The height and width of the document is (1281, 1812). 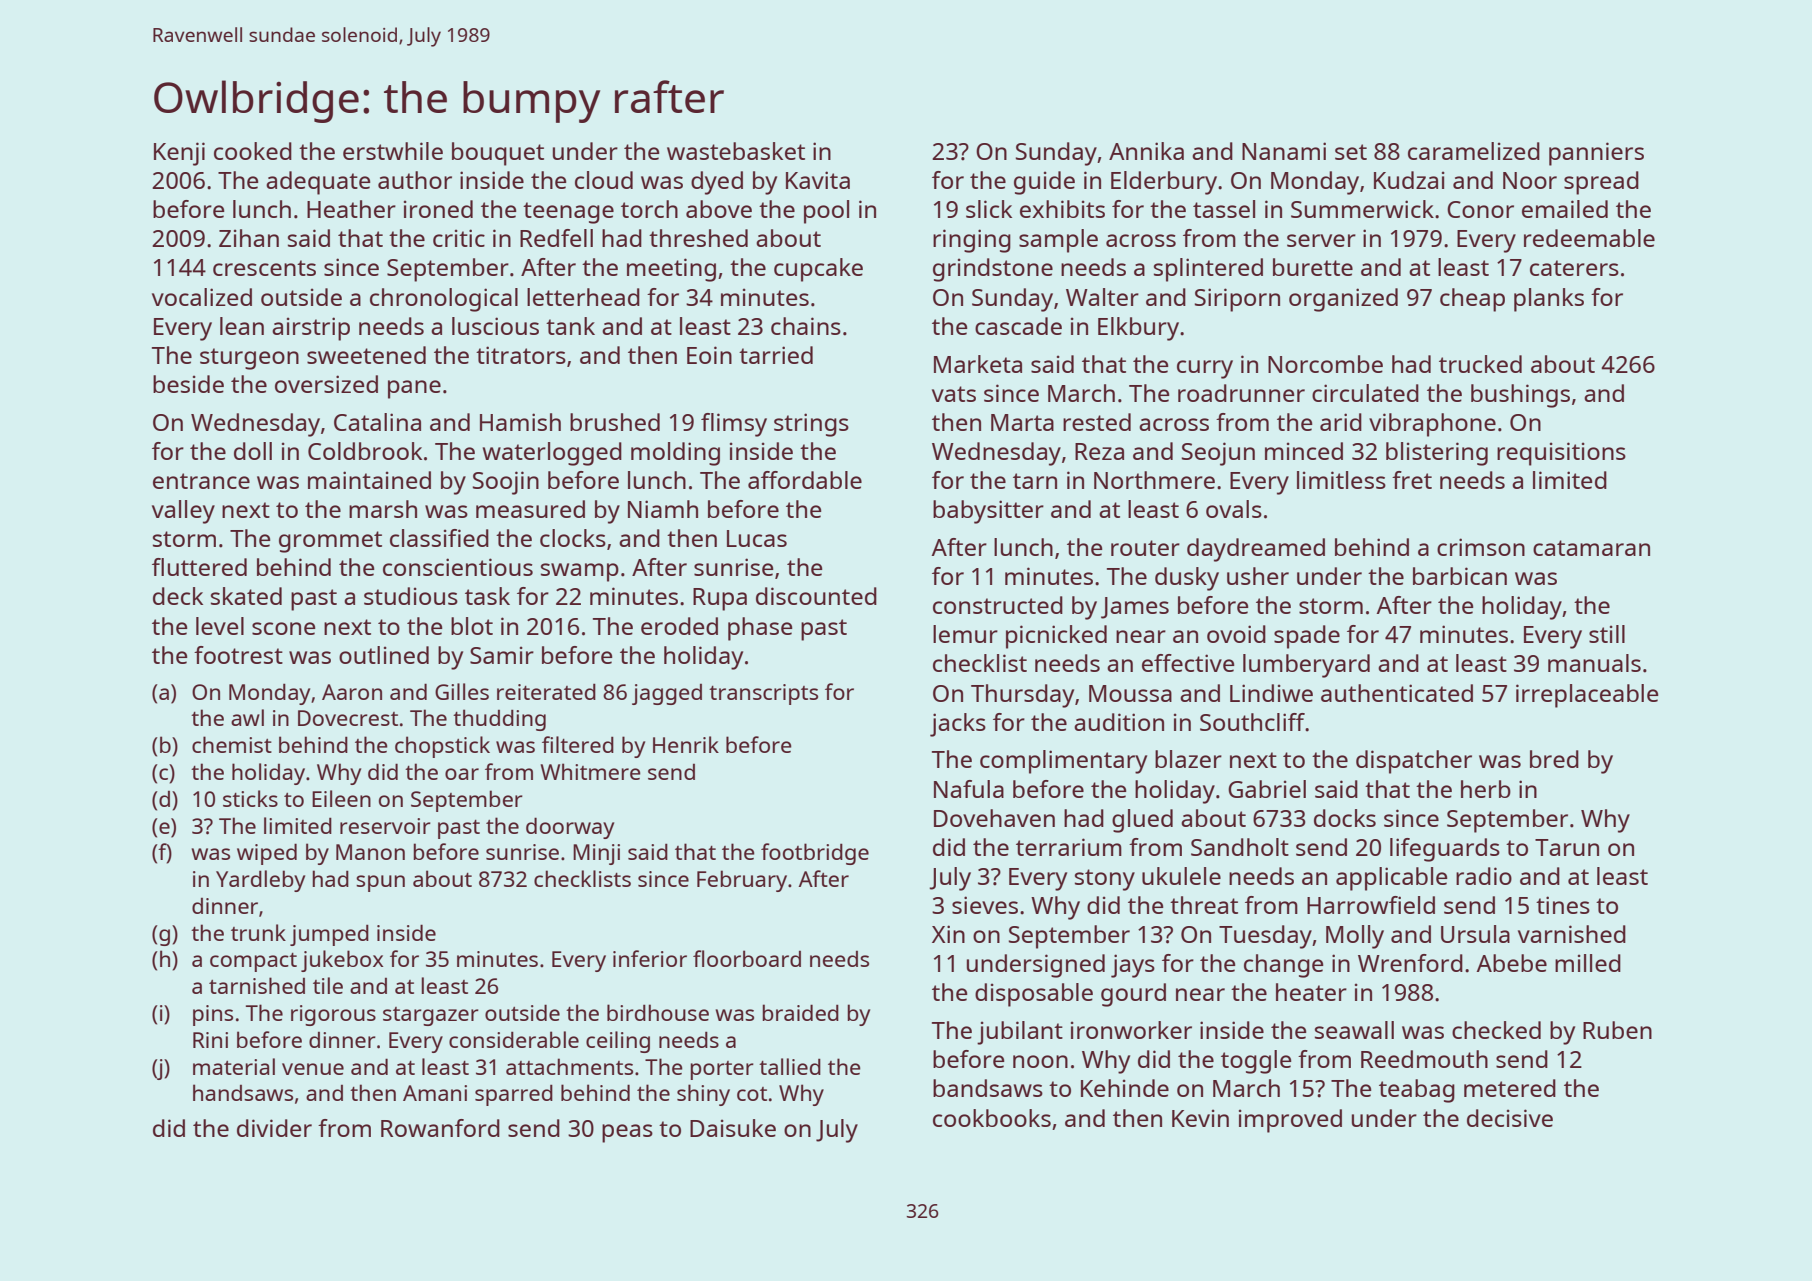 What do you see at coordinates (1306, 666) in the document?
I see `lumberyard` at bounding box center [1306, 666].
